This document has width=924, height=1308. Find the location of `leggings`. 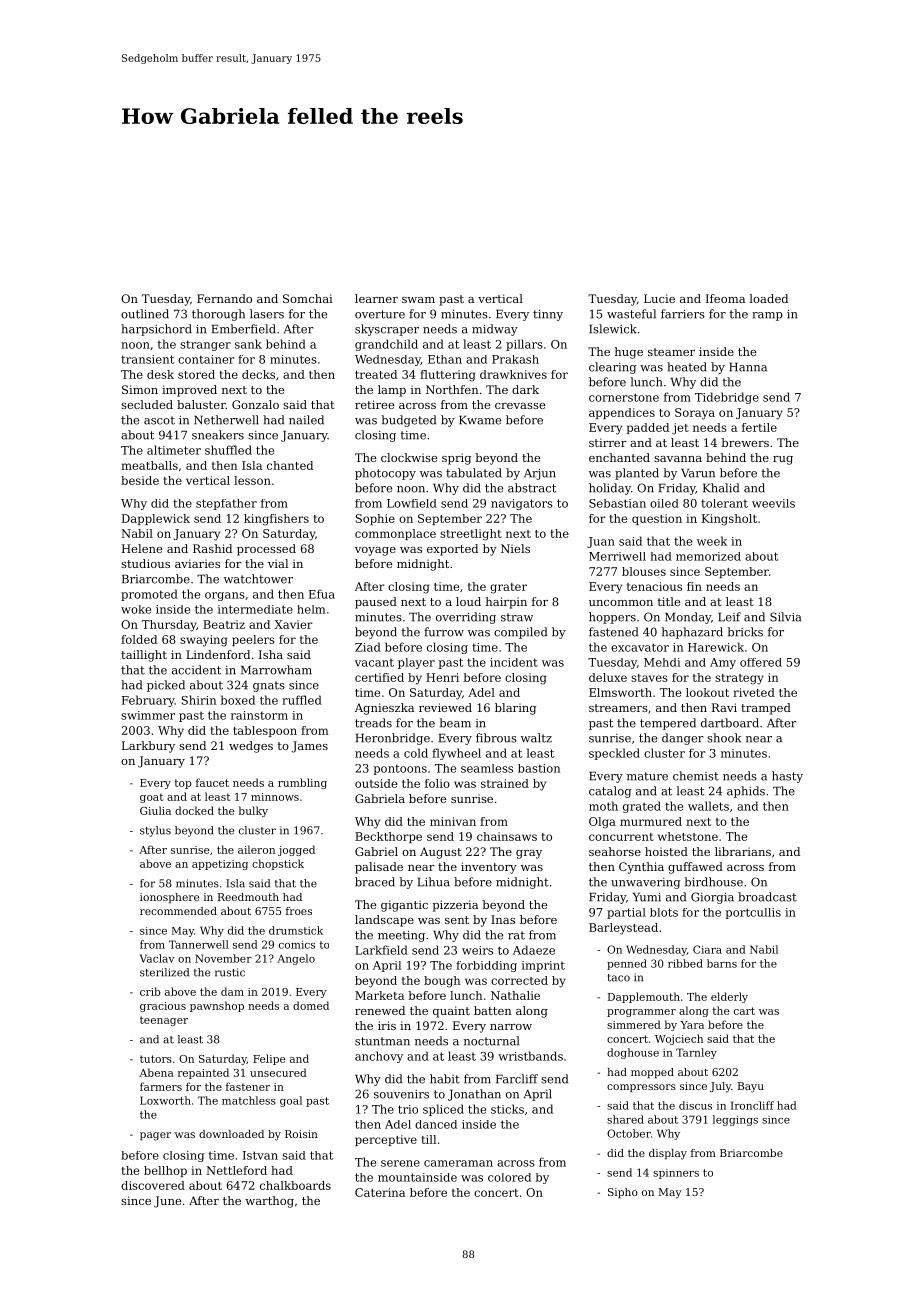

leggings is located at coordinates (735, 1120).
